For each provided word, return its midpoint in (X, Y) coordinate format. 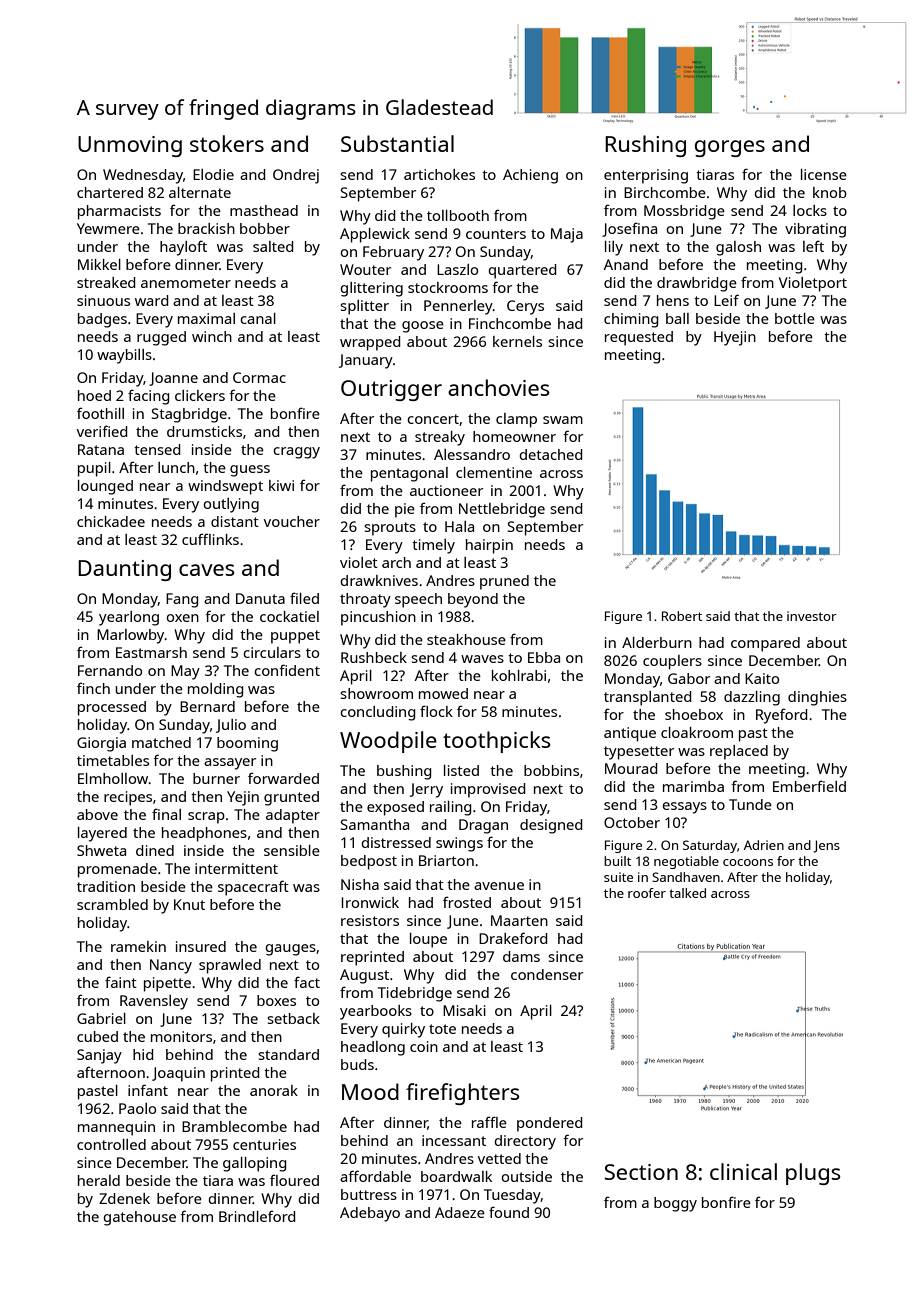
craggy (296, 453)
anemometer (186, 283)
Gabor (689, 678)
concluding (377, 713)
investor (812, 616)
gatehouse (139, 1218)
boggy (675, 1204)
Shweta (101, 850)
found (509, 1212)
